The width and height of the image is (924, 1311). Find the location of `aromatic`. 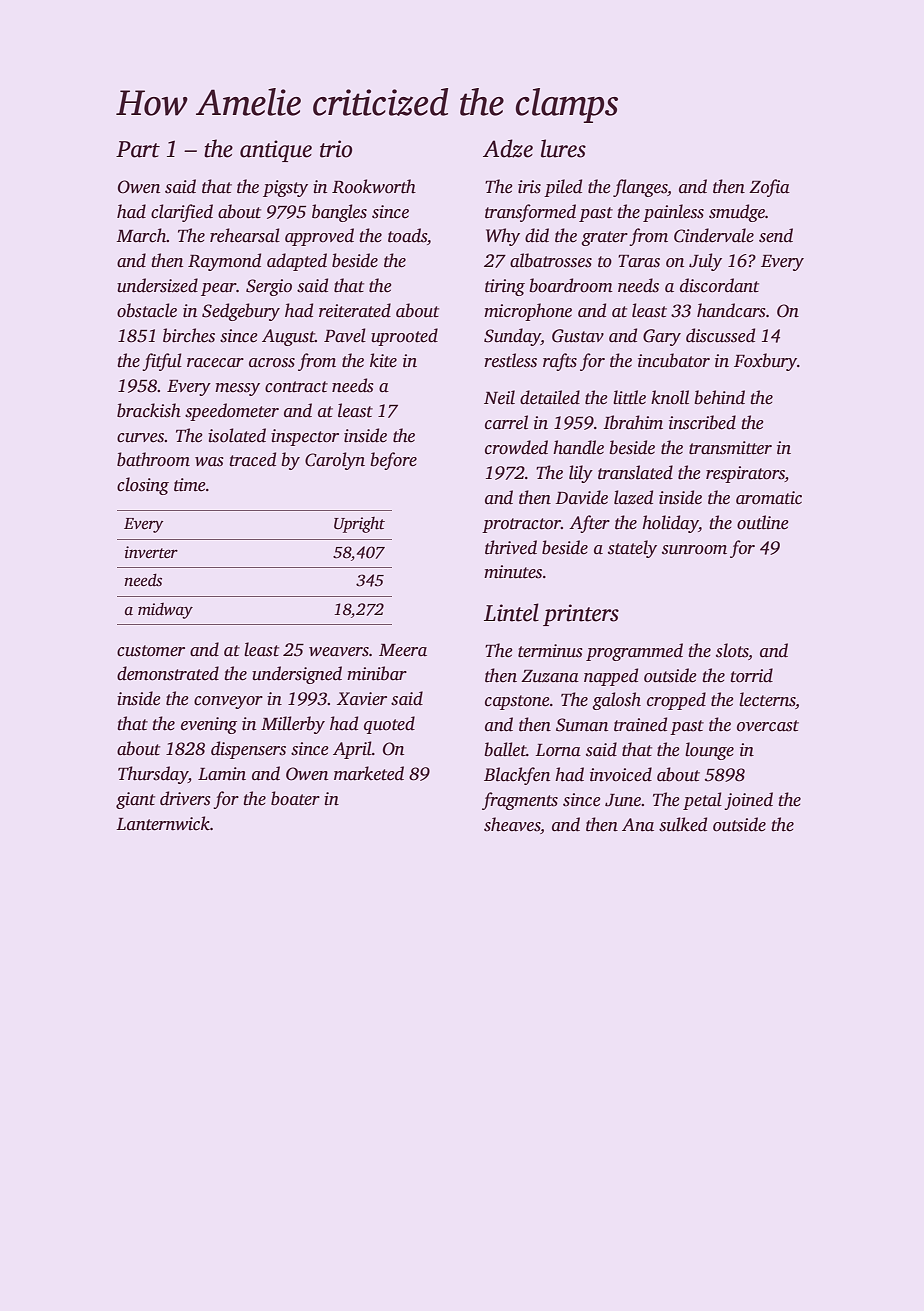

aromatic is located at coordinates (769, 498).
